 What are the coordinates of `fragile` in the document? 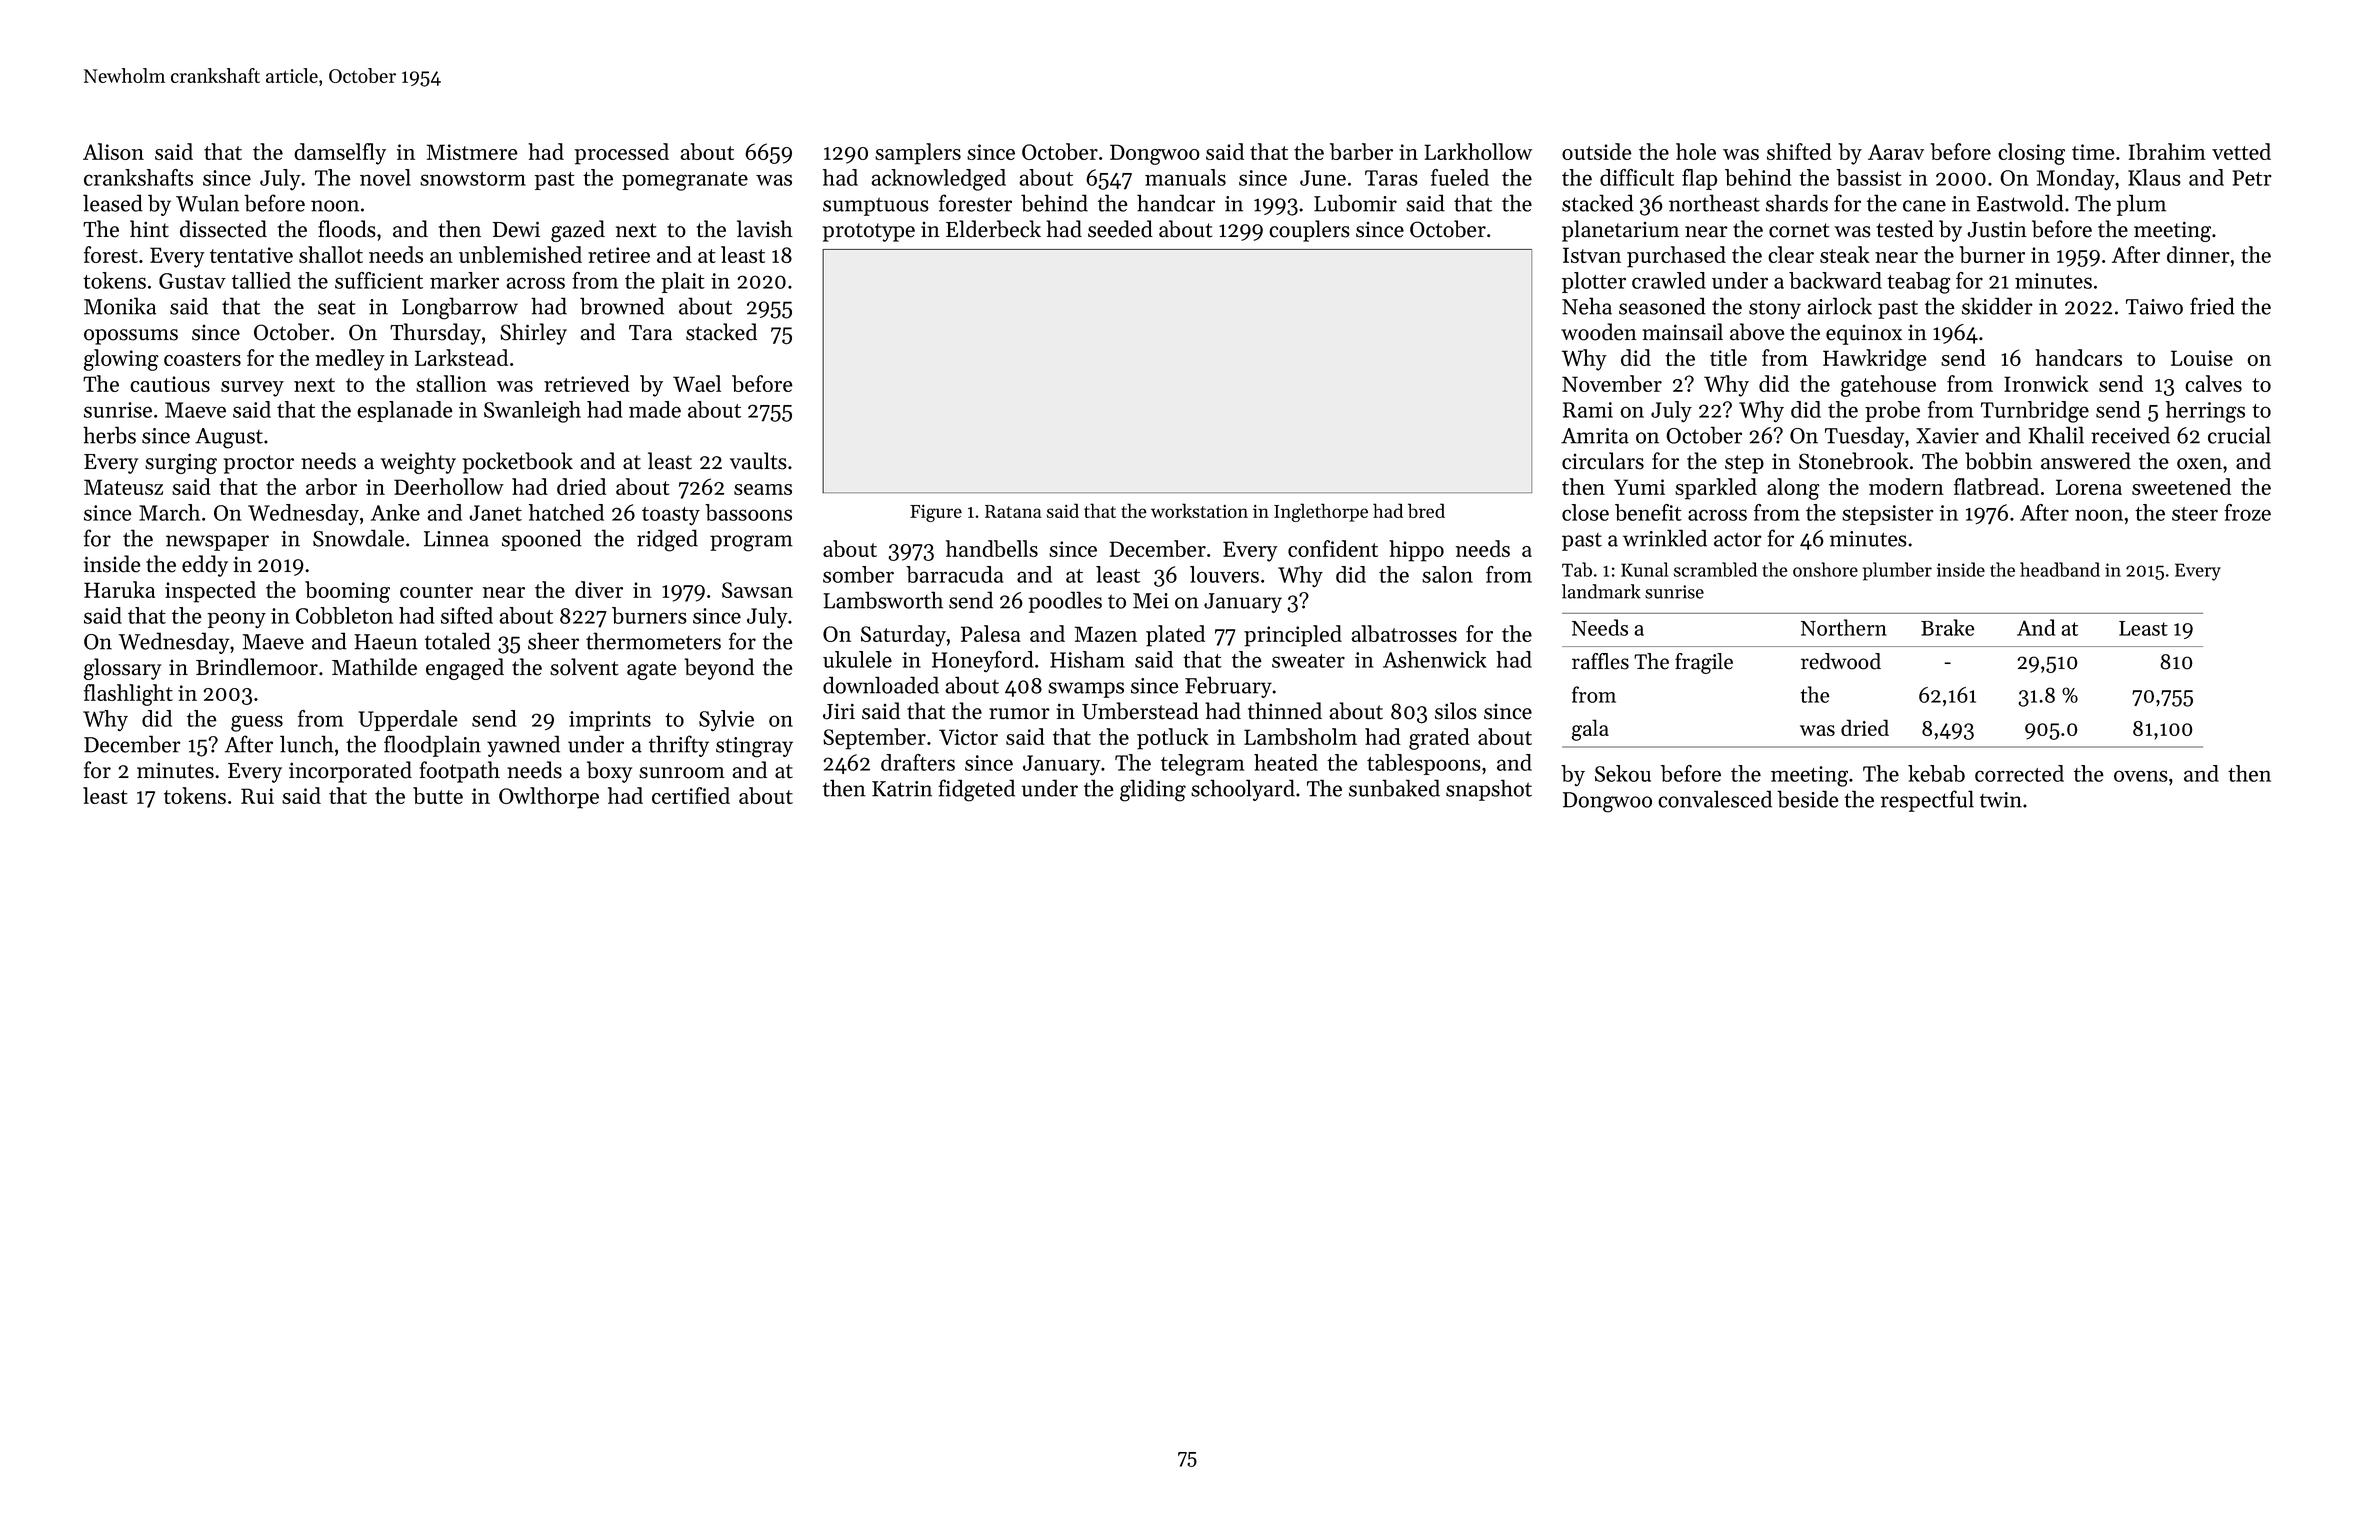 It's located at (1704, 663).
